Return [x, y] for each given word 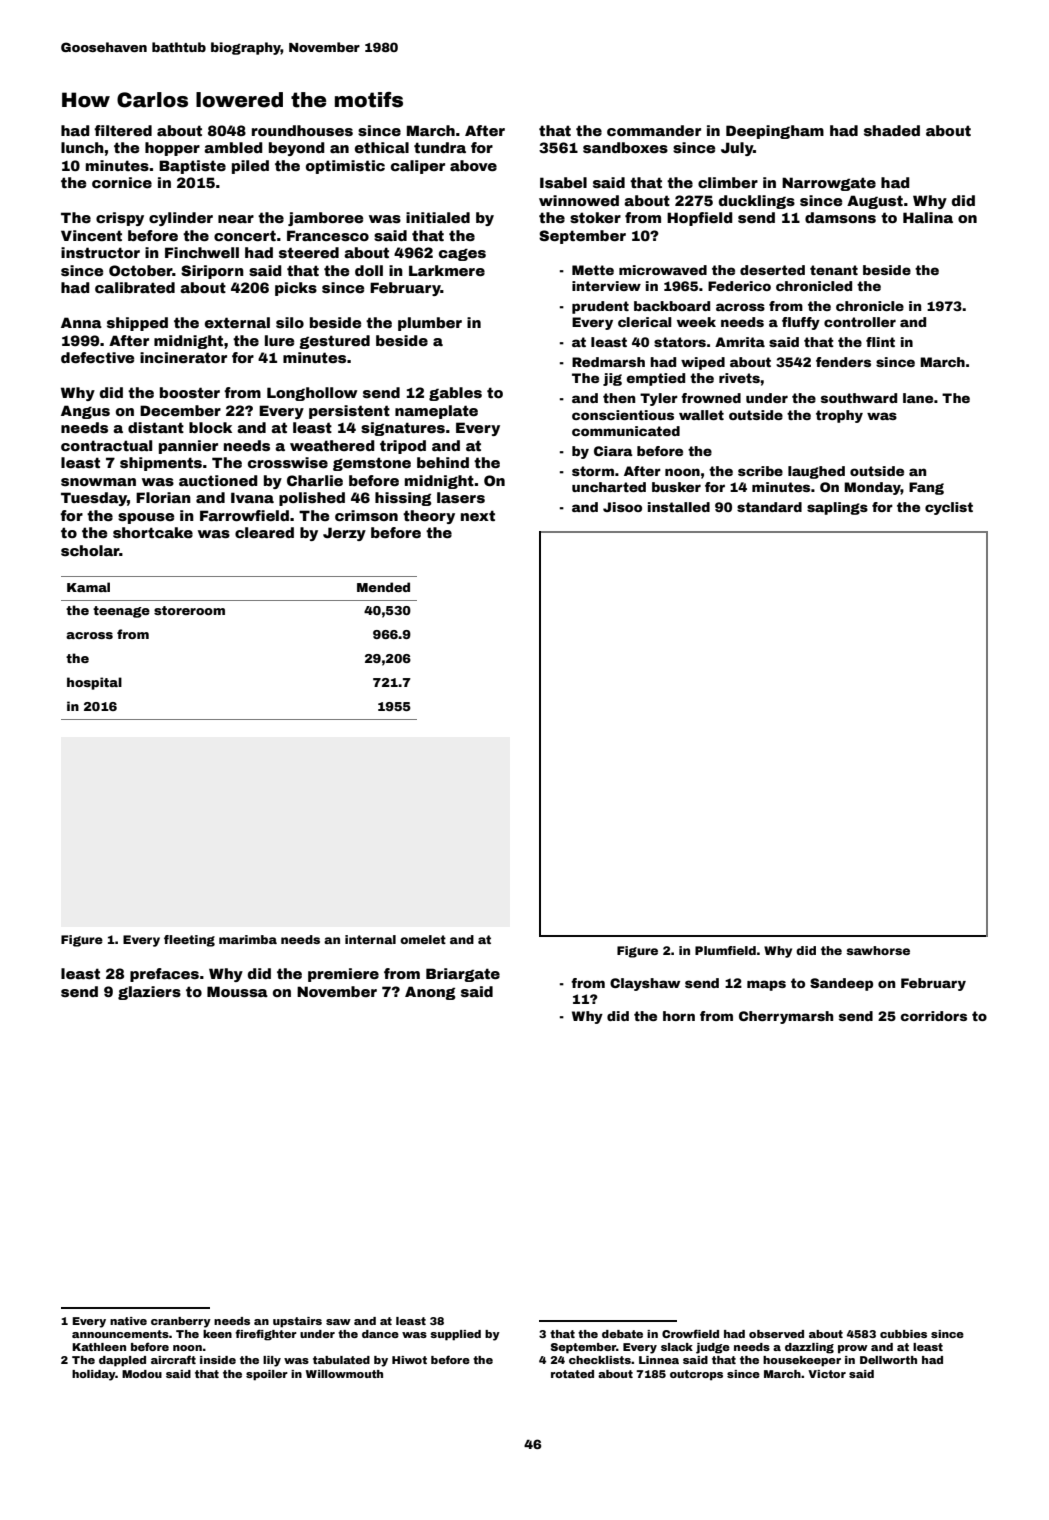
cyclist [949, 508]
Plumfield [725, 950]
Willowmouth [344, 1374]
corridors [933, 1016]
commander [654, 130]
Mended [383, 587]
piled [250, 167]
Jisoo [622, 507]
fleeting [189, 941]
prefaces [164, 975]
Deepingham [775, 132]
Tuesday [94, 499]
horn [679, 1016]
